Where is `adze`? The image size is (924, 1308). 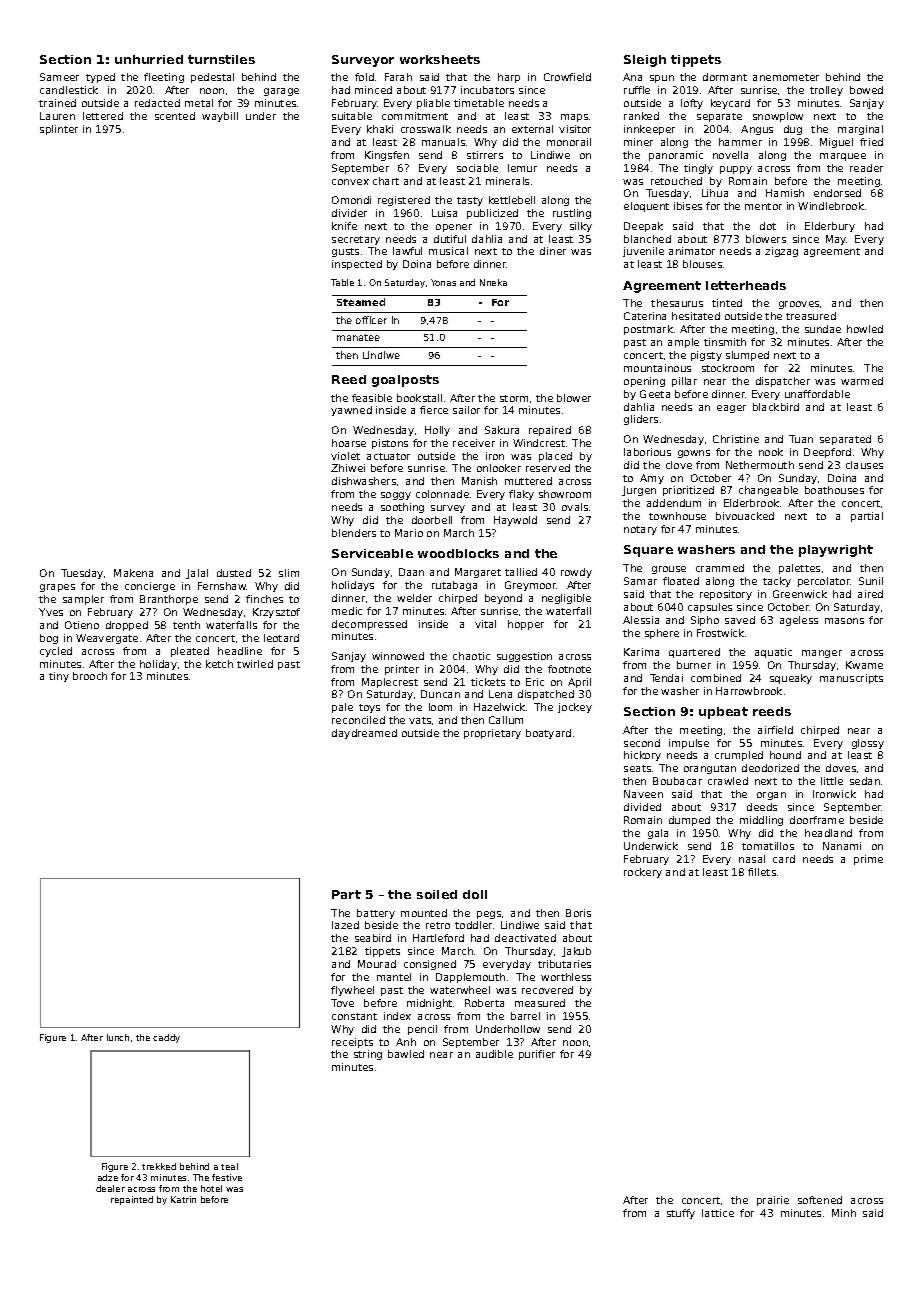 adze is located at coordinates (108, 1177).
